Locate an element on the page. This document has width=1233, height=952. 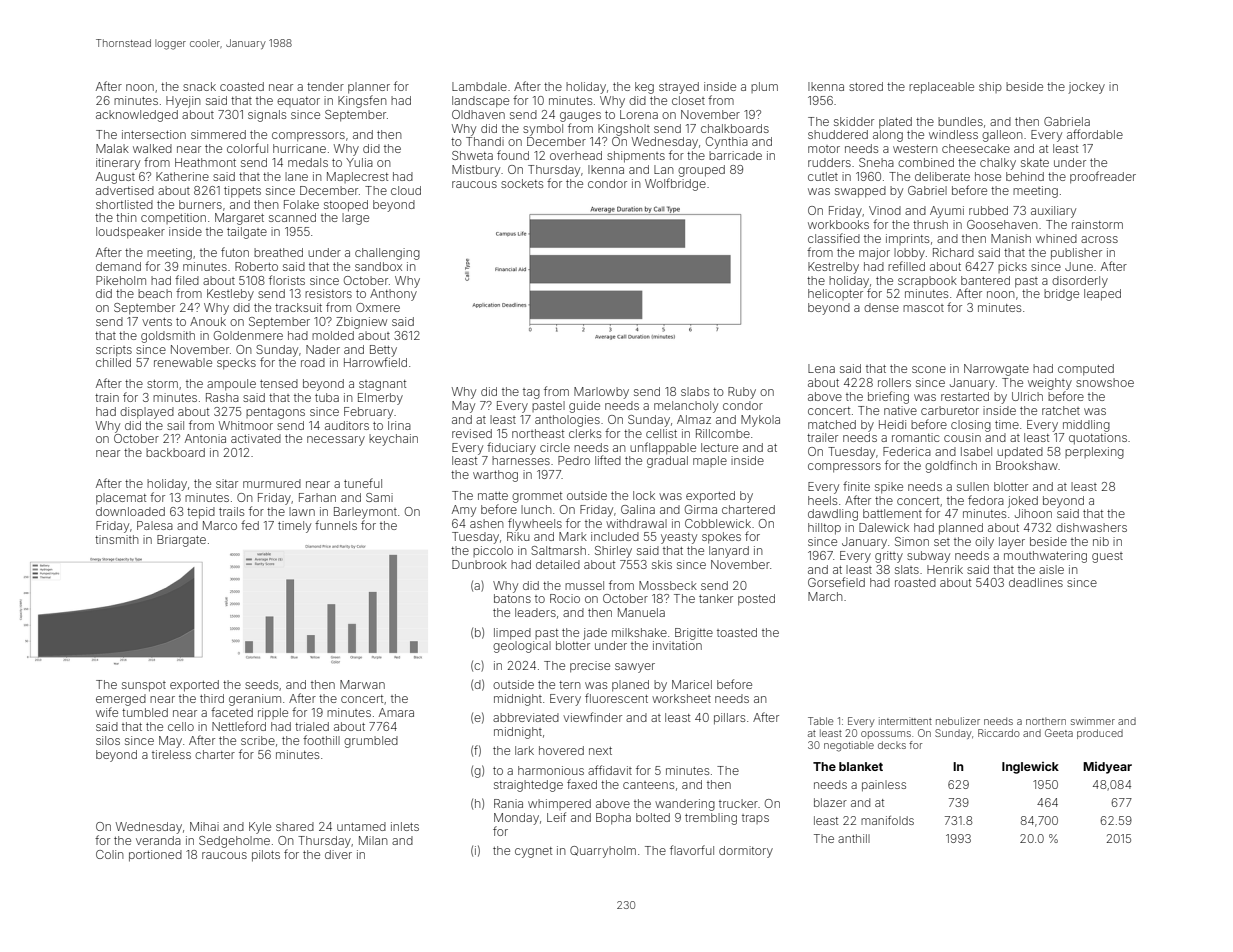
swimmer is located at coordinates (1093, 721).
